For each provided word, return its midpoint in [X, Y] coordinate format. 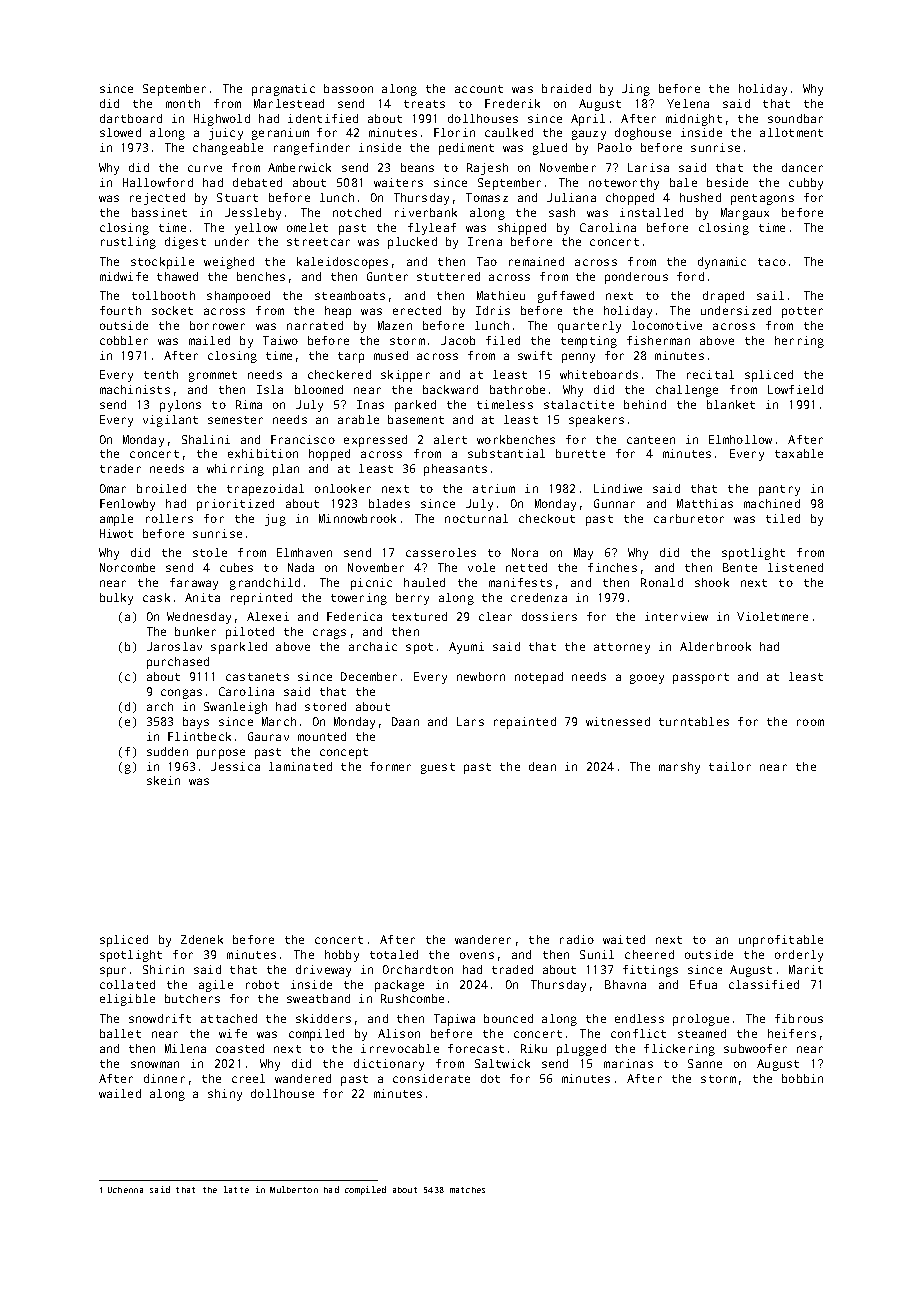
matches [467, 1190]
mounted [322, 736]
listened [795, 567]
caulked [509, 132]
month [183, 103]
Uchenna [125, 1190]
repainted [525, 723]
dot [490, 1078]
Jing [636, 90]
